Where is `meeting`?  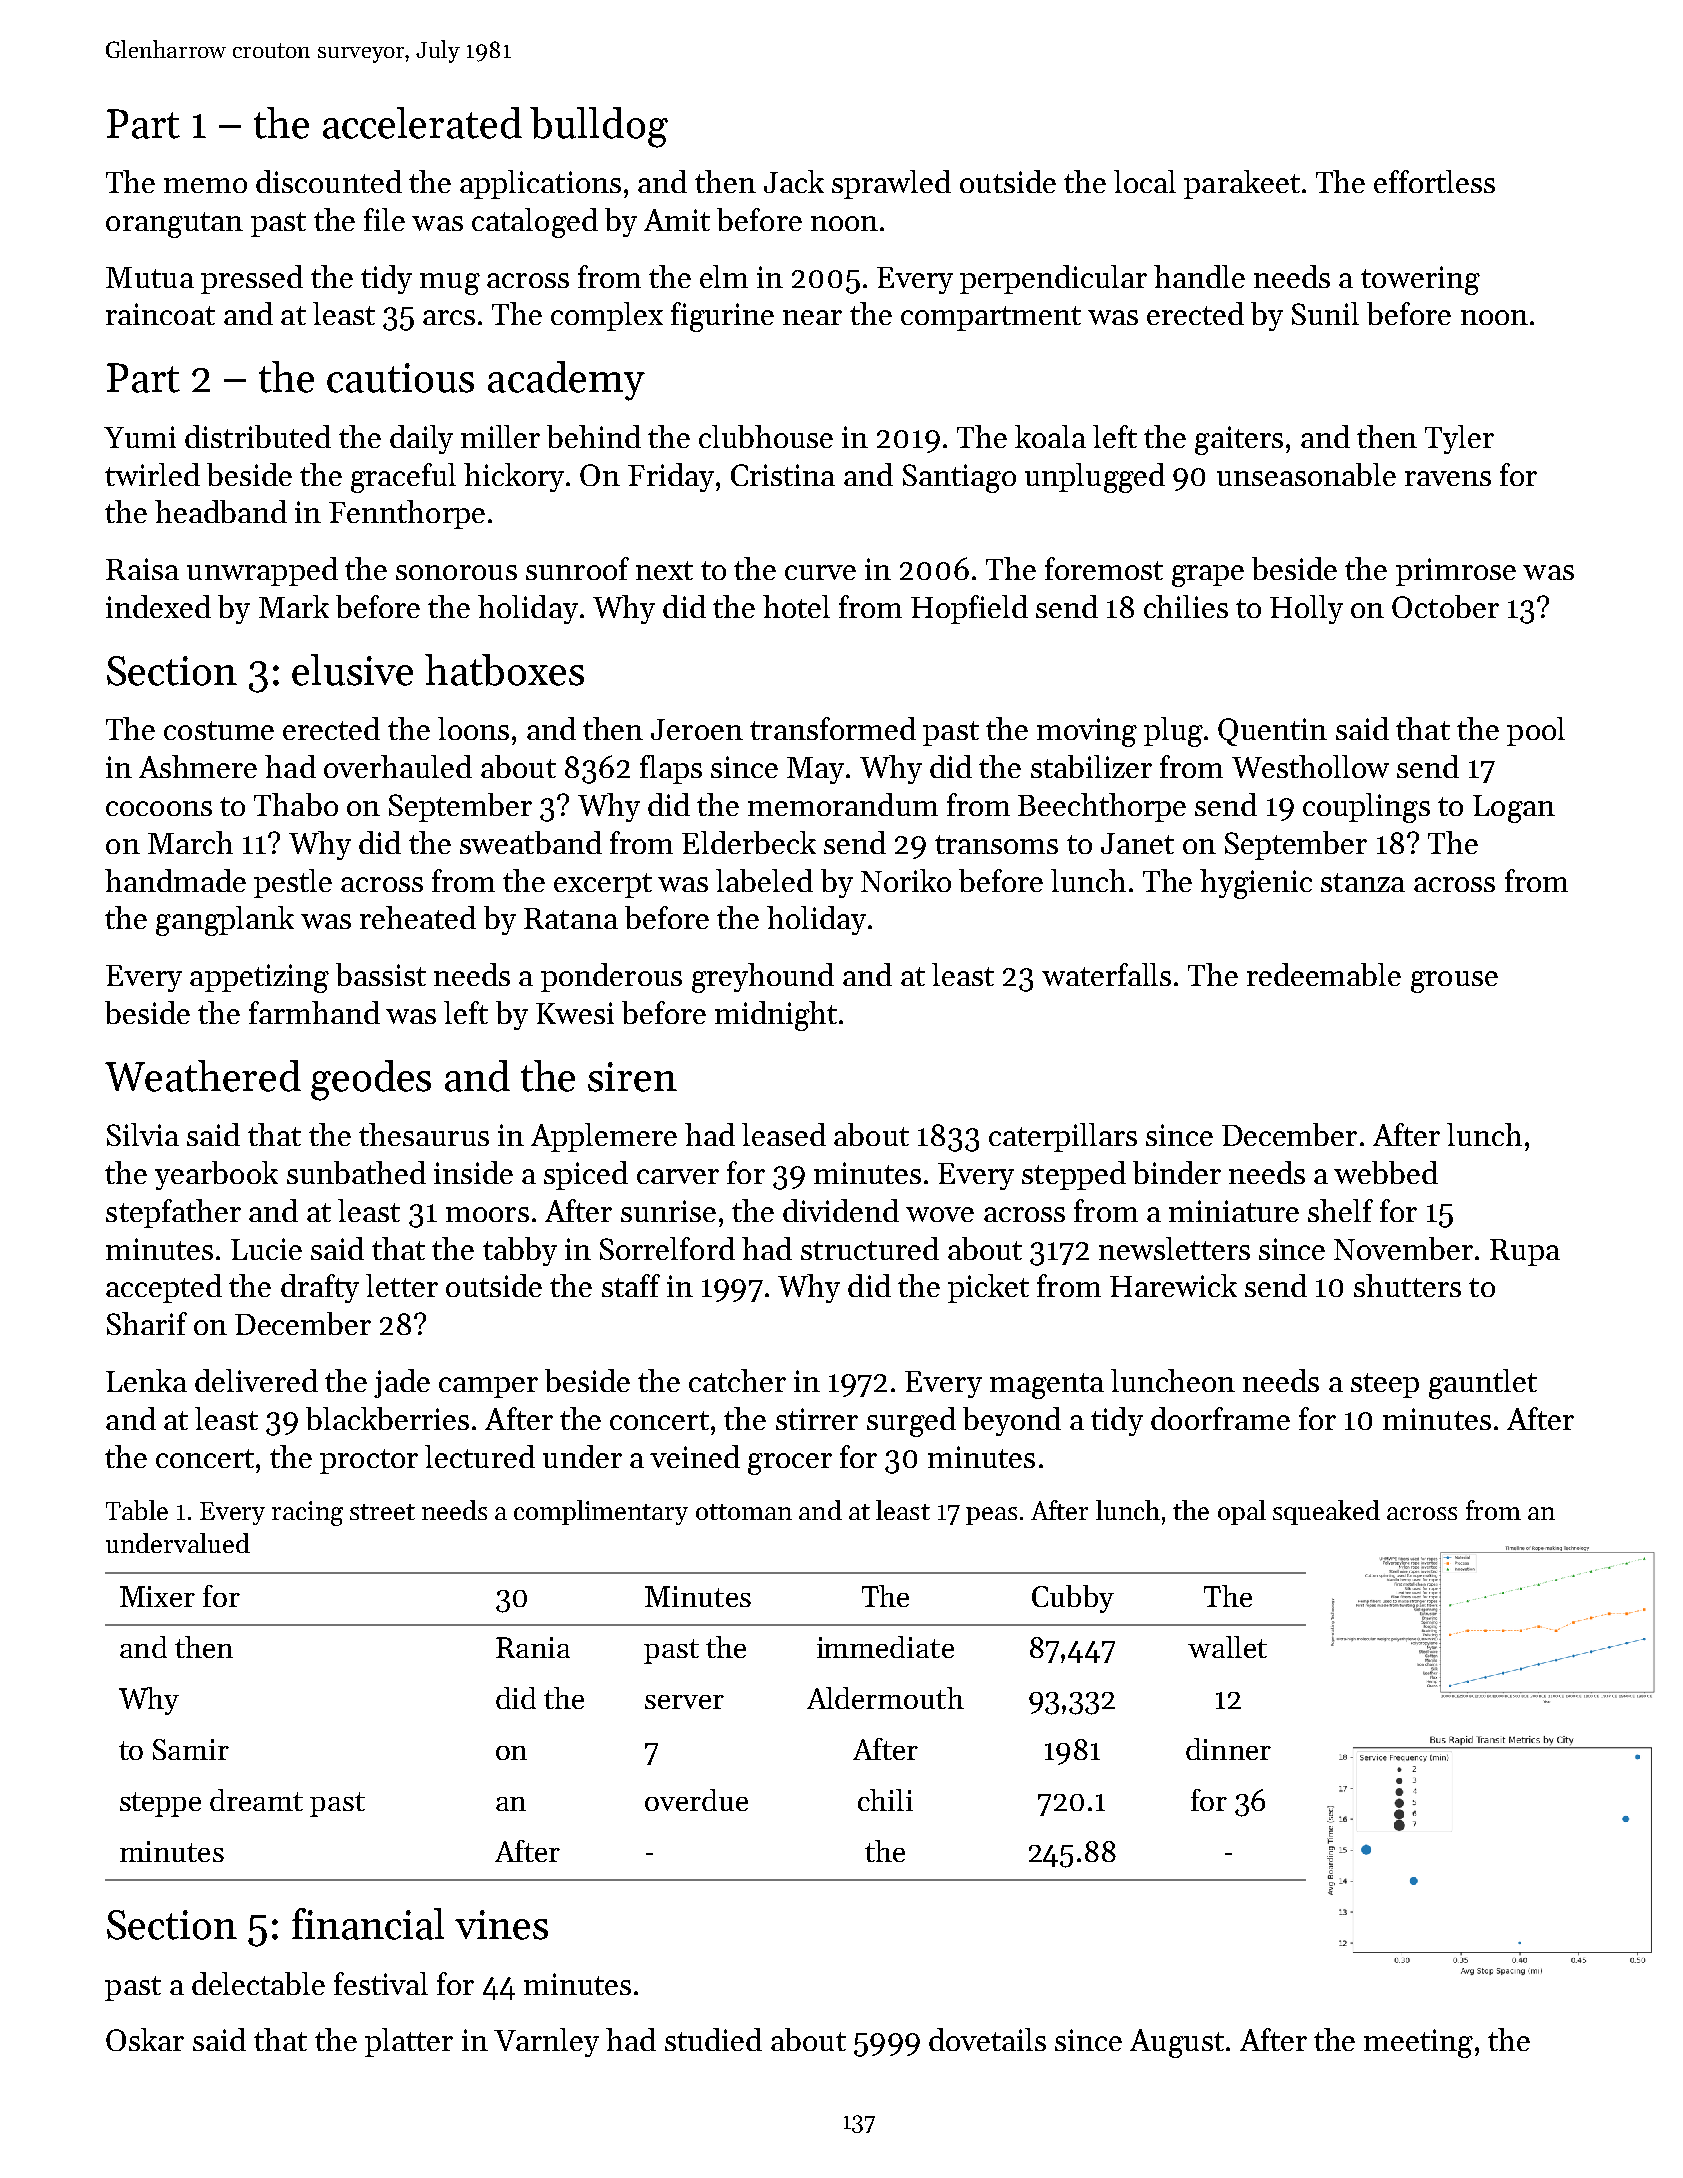 meeting is located at coordinates (1418, 2043).
